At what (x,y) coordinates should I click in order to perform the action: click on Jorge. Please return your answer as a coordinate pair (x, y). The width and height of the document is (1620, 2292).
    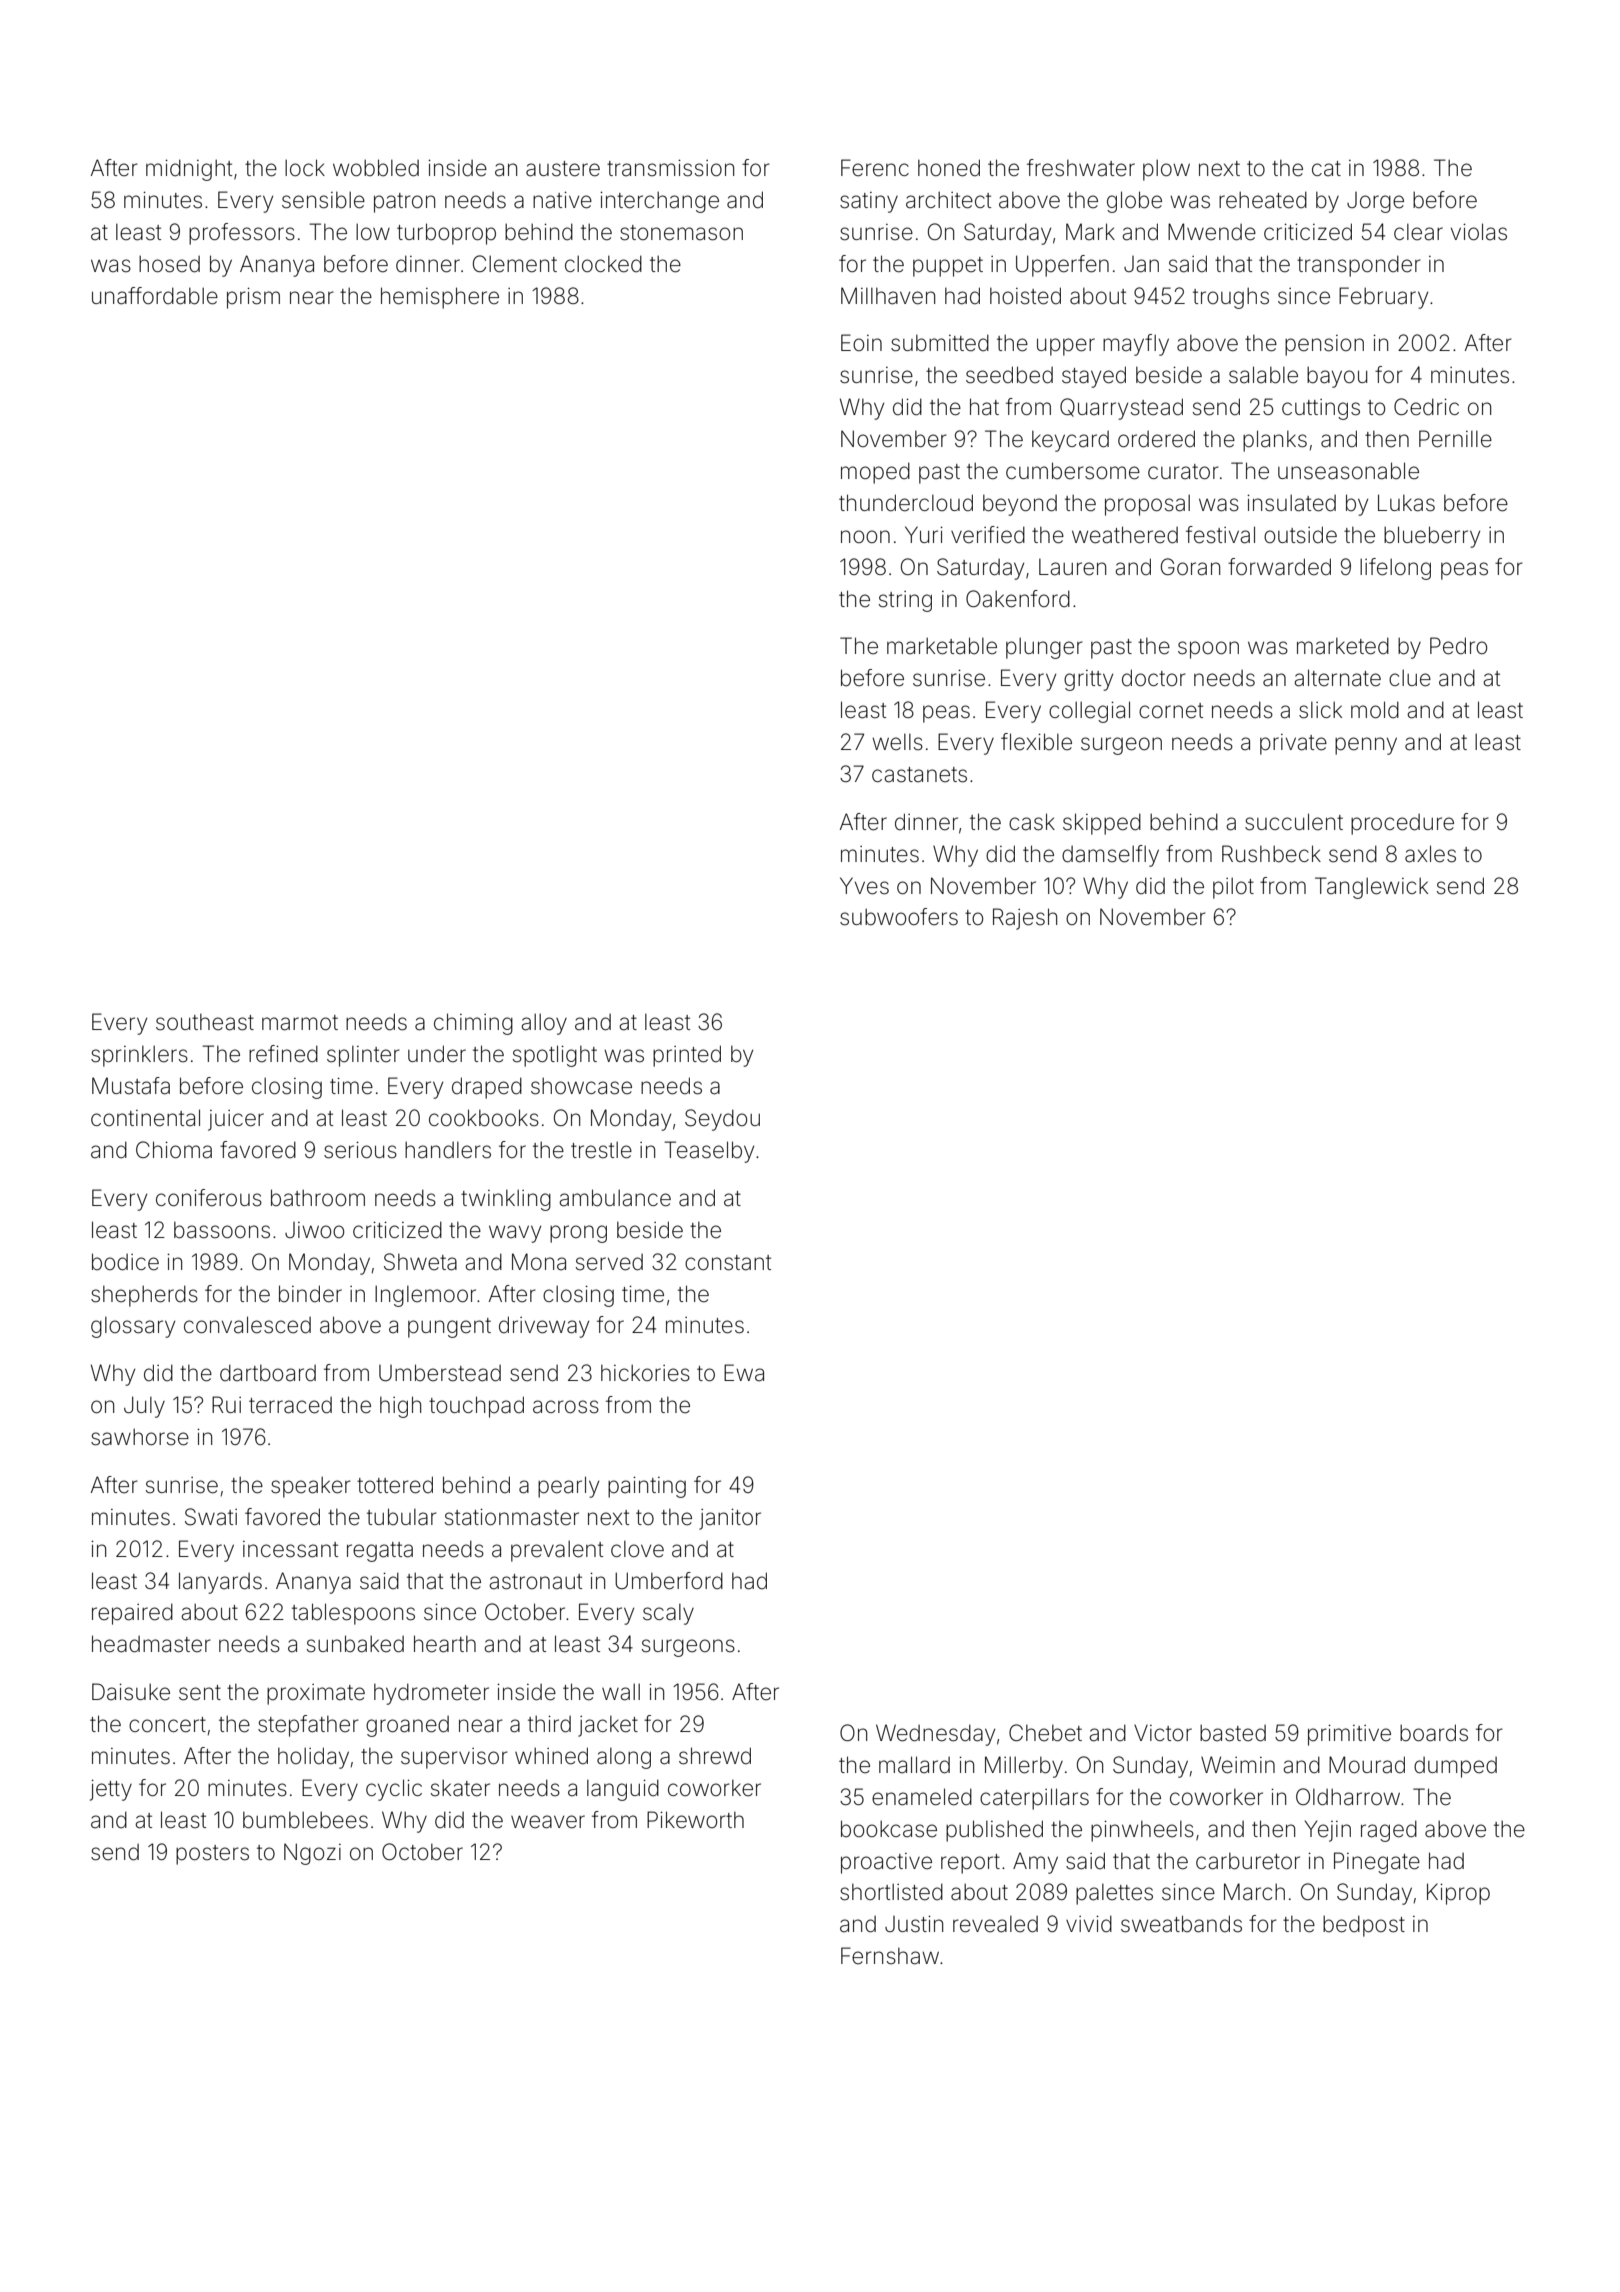
    Looking at the image, I should click on (1375, 202).
